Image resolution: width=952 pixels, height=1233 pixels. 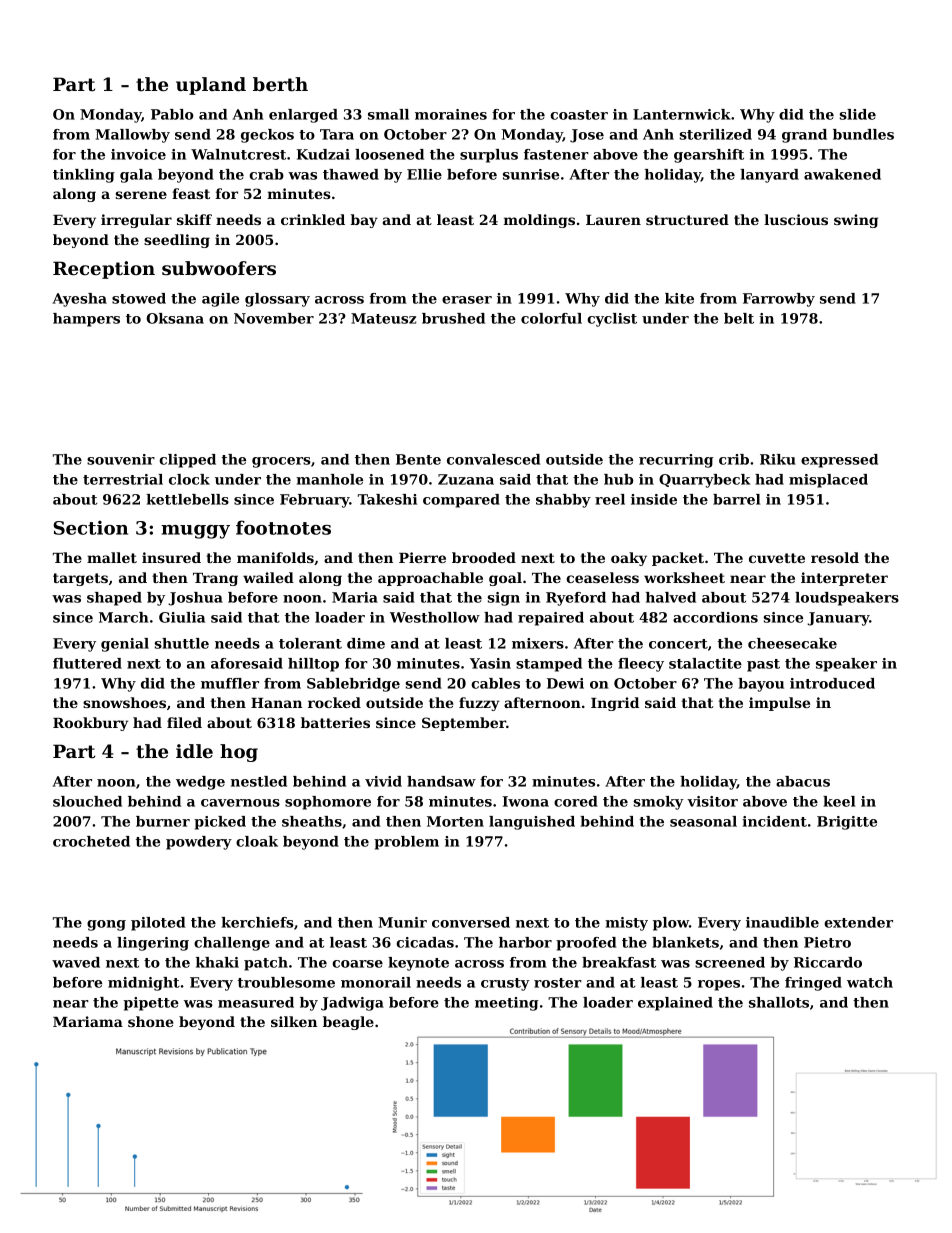 What do you see at coordinates (858, 114) in the screenshot?
I see `slide` at bounding box center [858, 114].
